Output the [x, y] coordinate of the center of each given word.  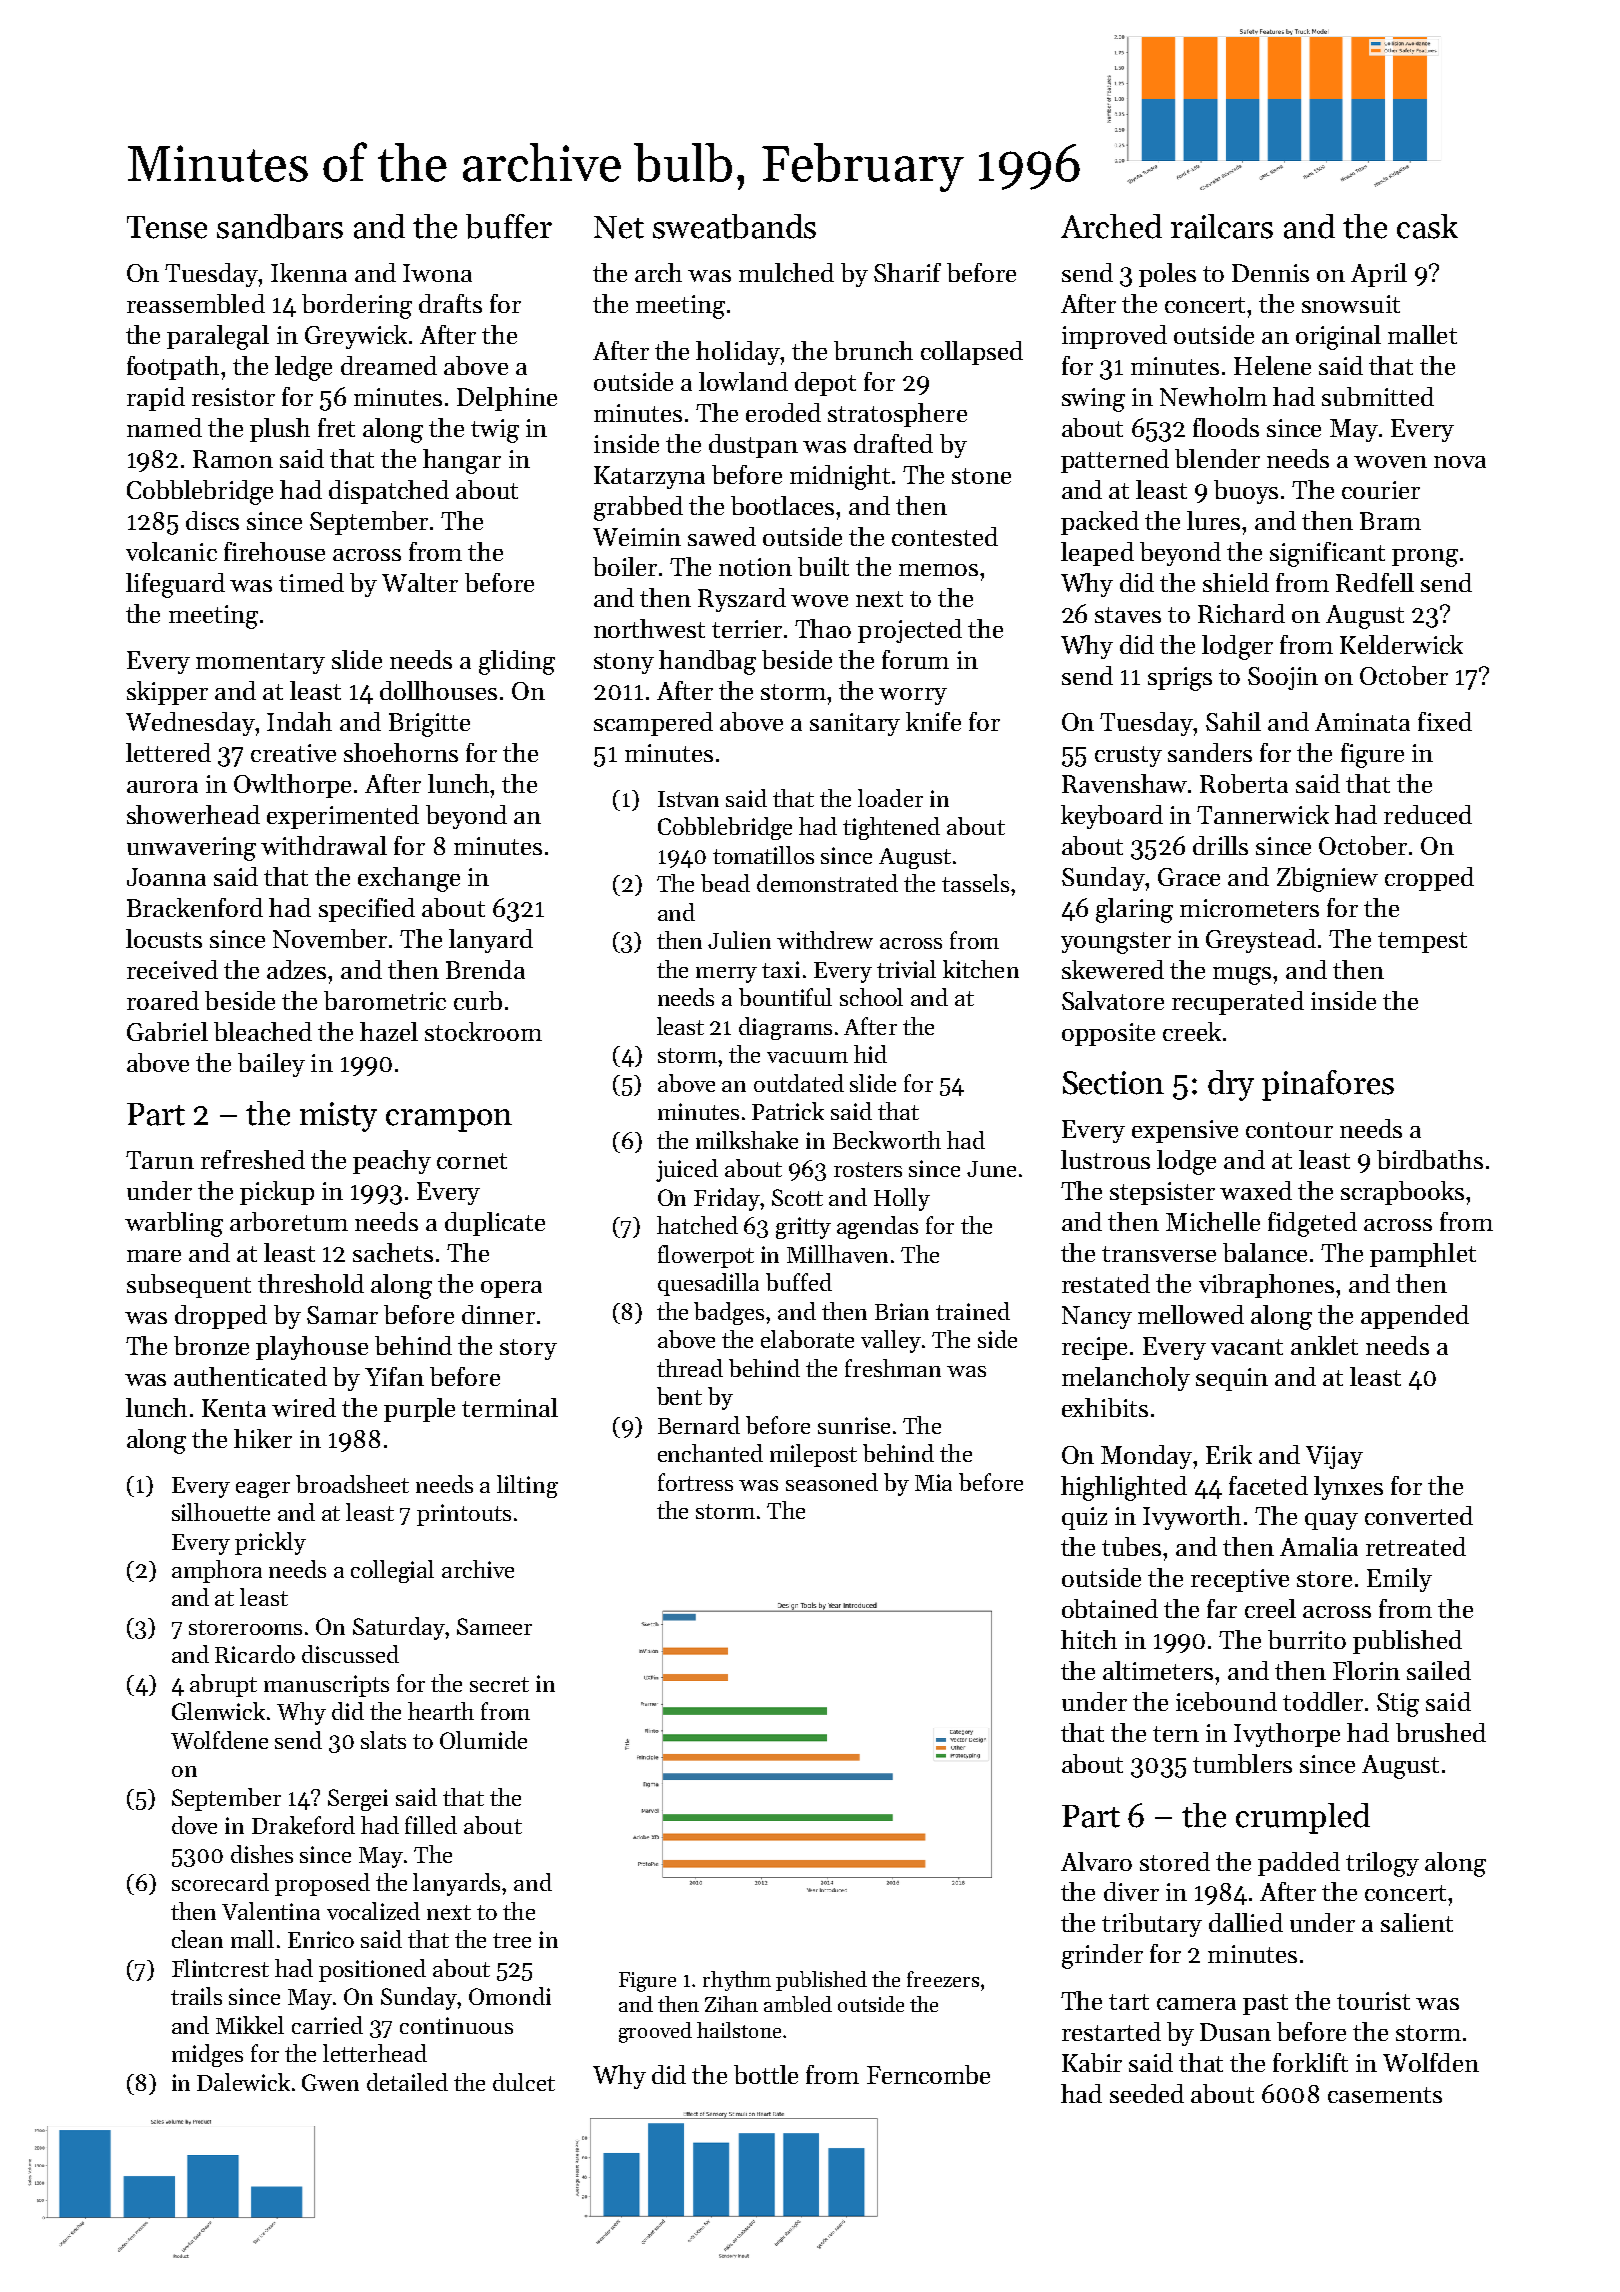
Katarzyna [649, 477]
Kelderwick [1401, 644]
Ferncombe [928, 2074]
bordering [357, 306]
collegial [392, 1571]
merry [726, 975]
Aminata [1362, 722]
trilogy [1382, 1864]
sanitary [855, 724]
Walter [420, 582]
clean [197, 1939]
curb [478, 1000]
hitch [1089, 1639]
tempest [1422, 942]
